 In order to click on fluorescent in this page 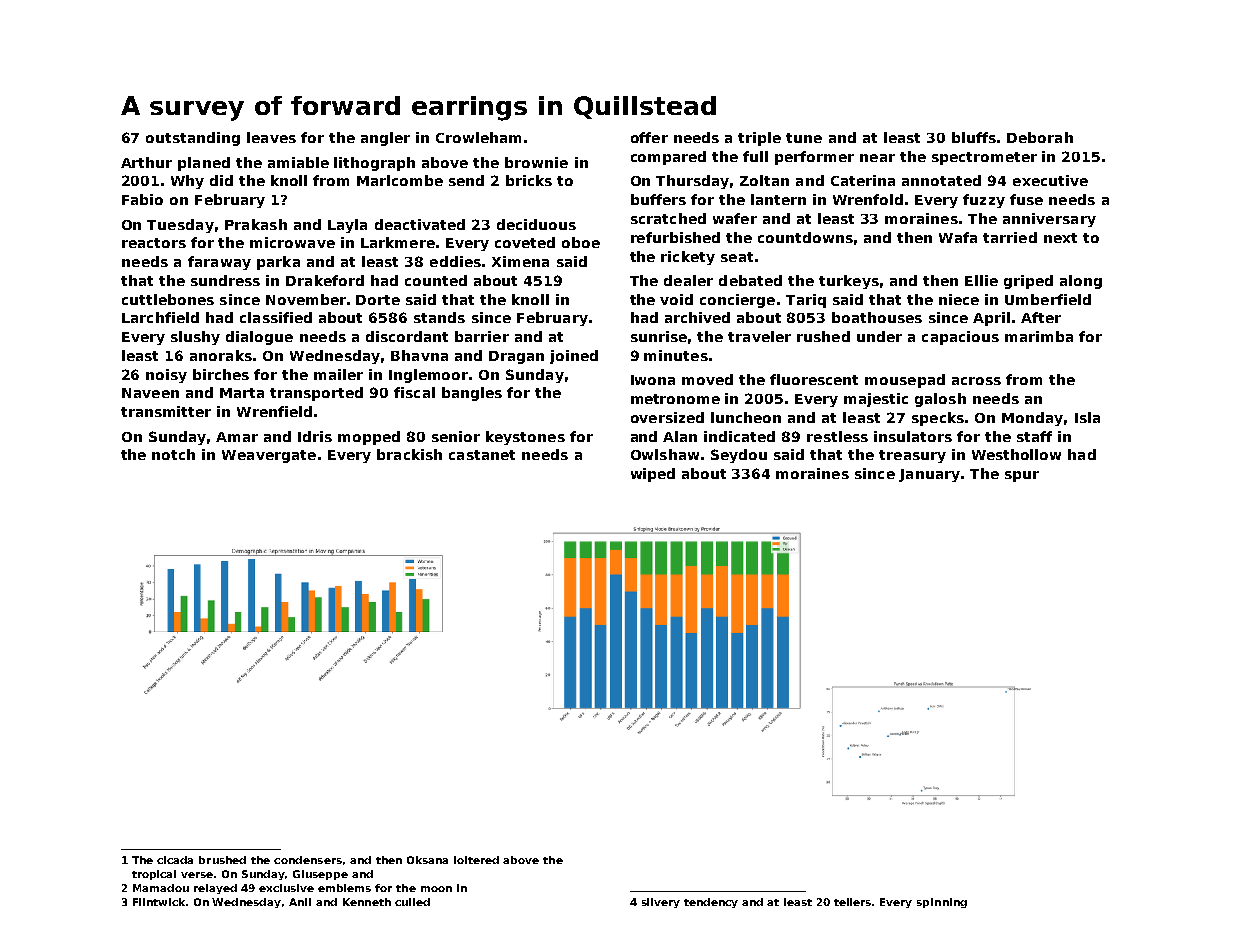, I will do `click(814, 379)`.
